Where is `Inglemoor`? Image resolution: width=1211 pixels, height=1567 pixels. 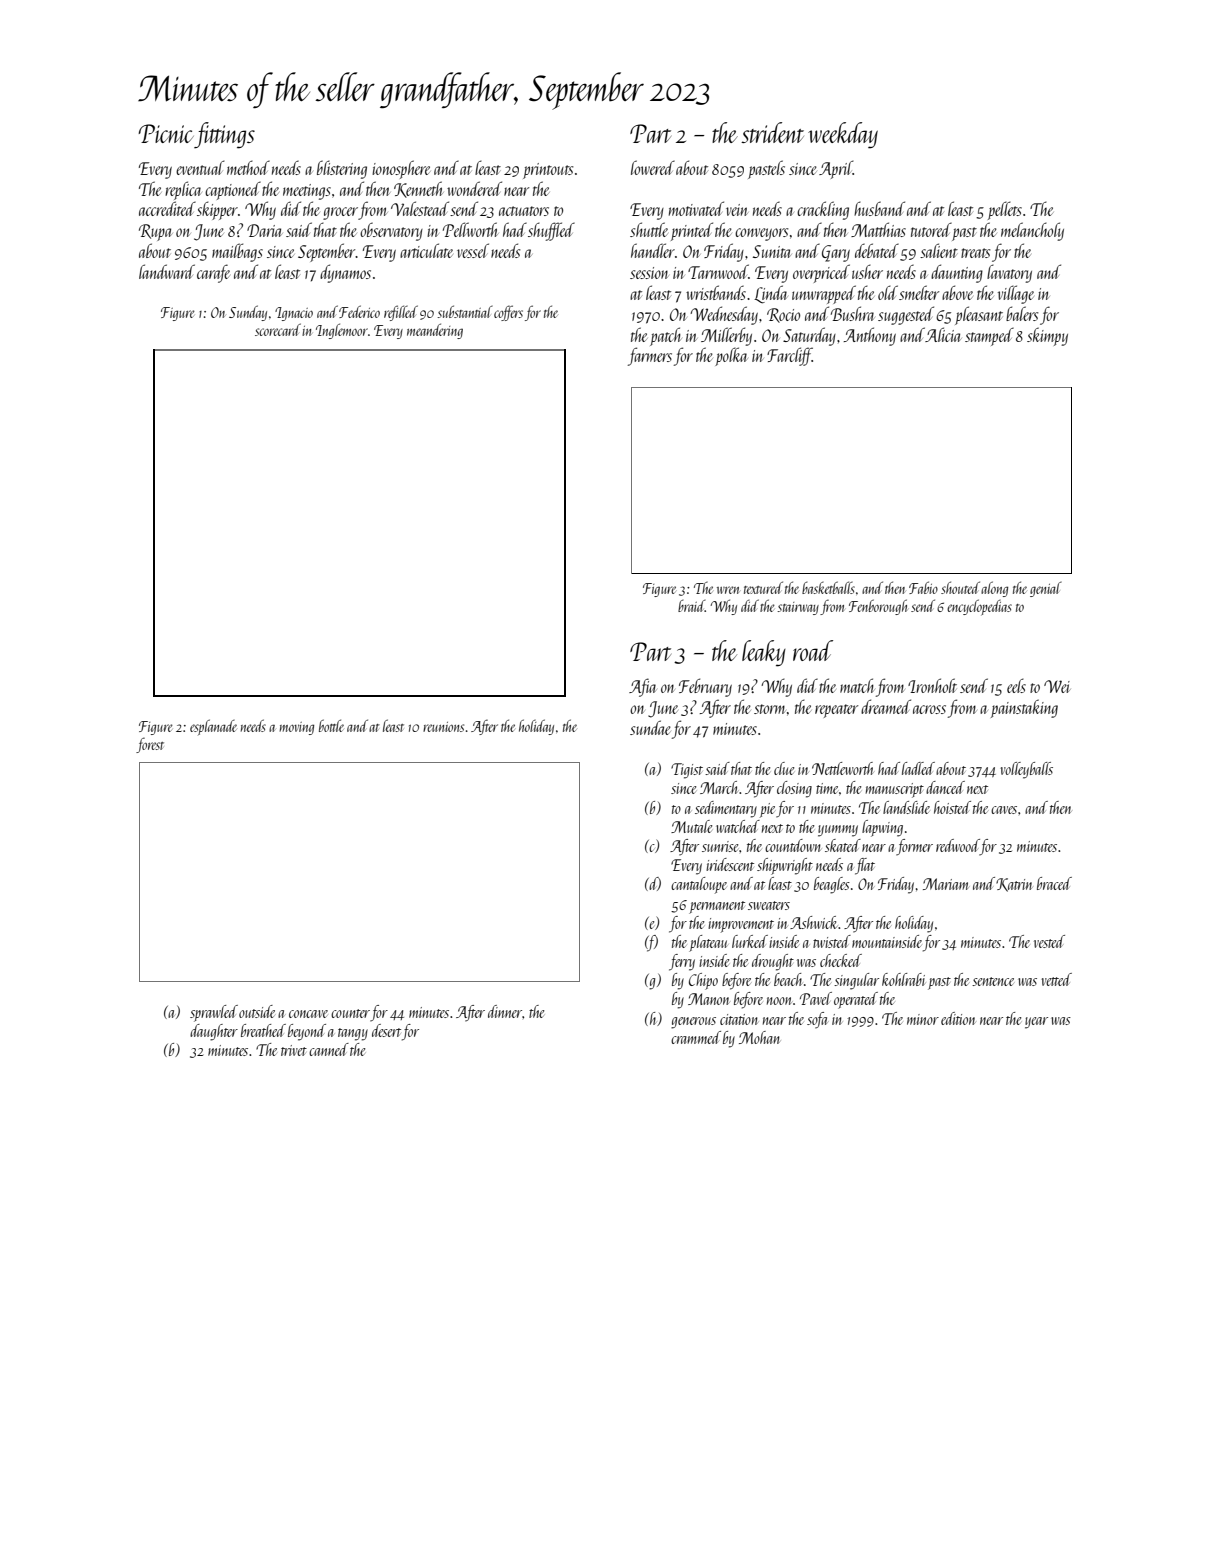
Inglemoor is located at coordinates (342, 331).
